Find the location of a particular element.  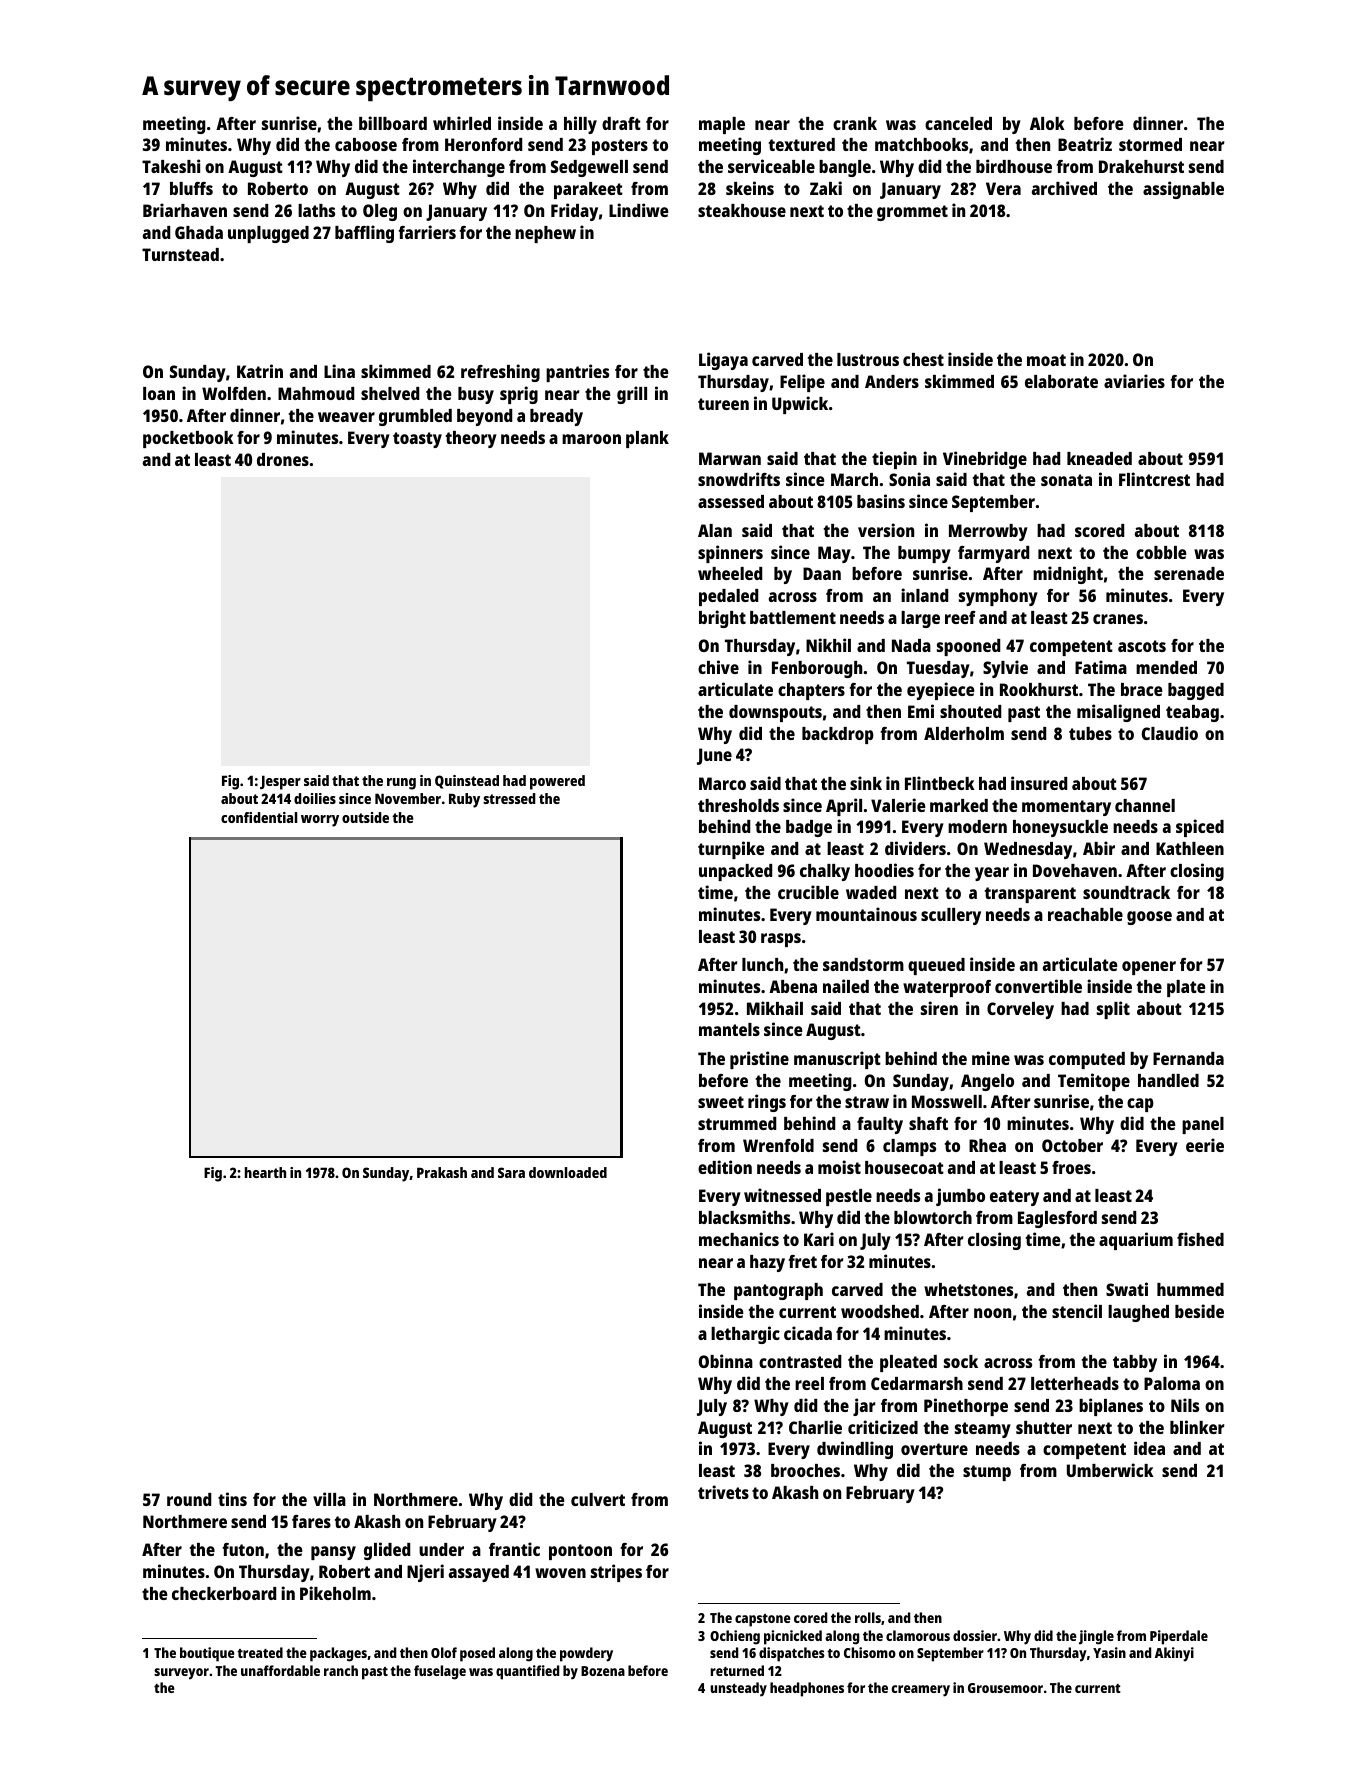

Sara is located at coordinates (511, 1172).
